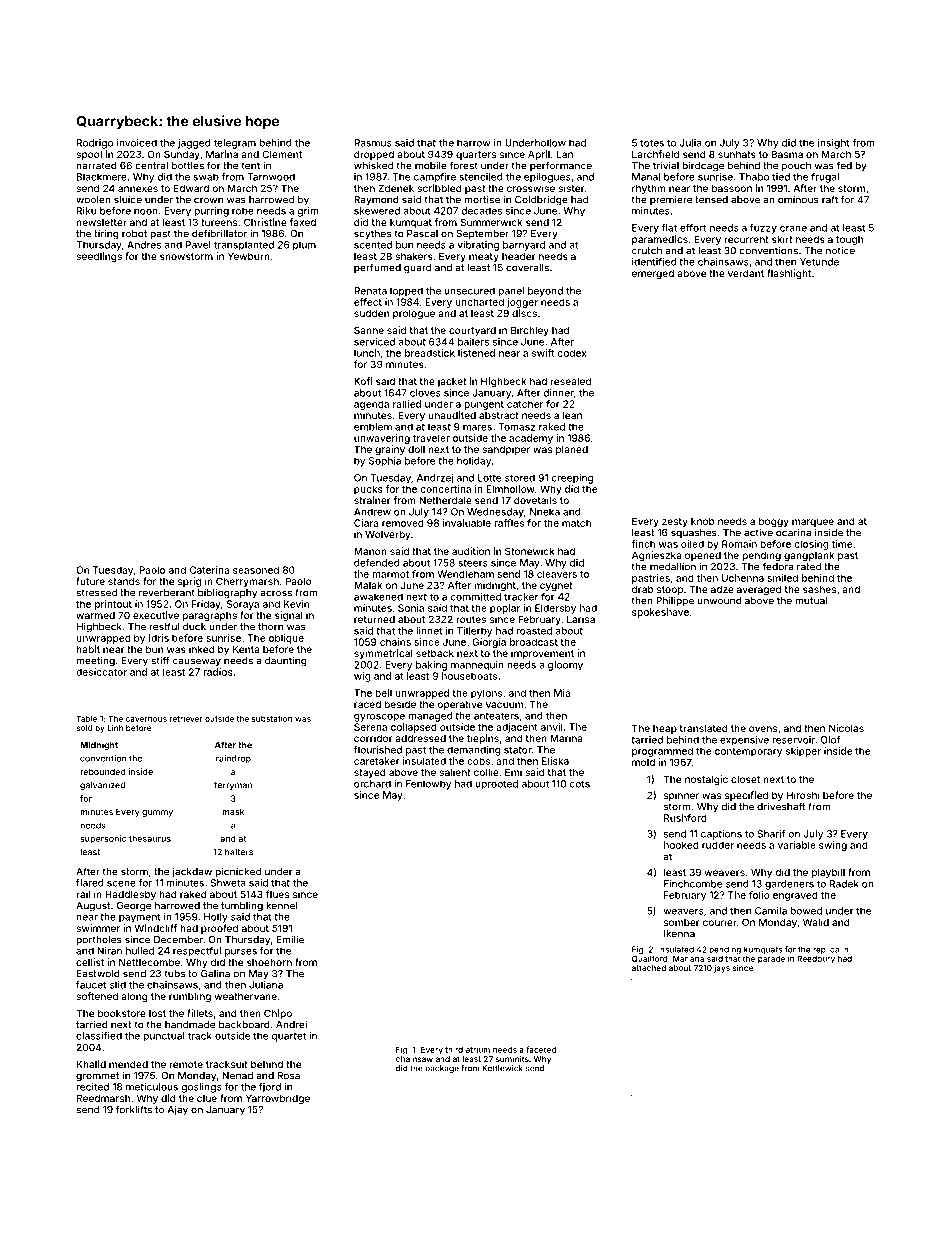  Describe the element at coordinates (789, 274) in the screenshot. I see `flashlight` at that location.
